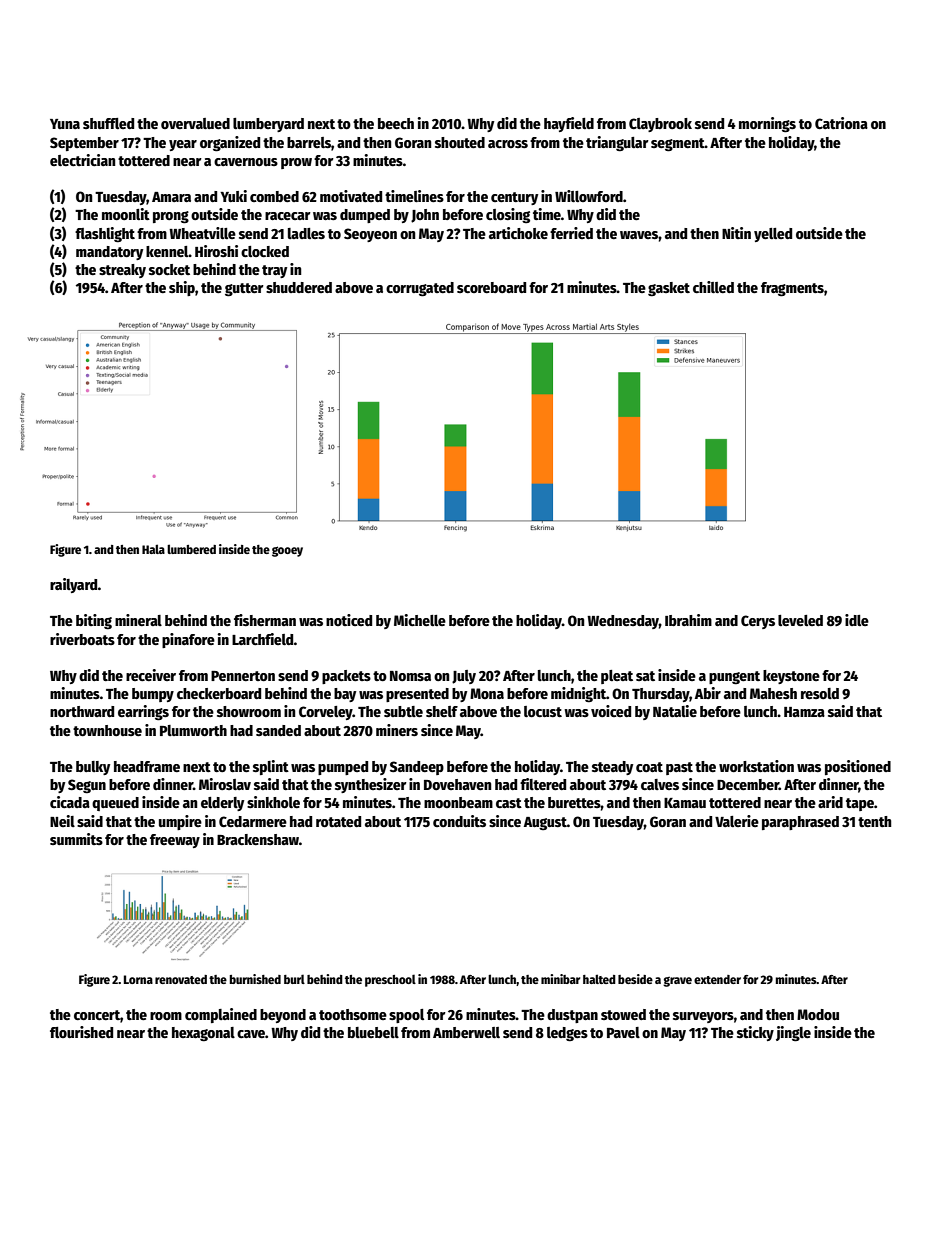  Describe the element at coordinates (183, 145) in the screenshot. I see `year` at that location.
